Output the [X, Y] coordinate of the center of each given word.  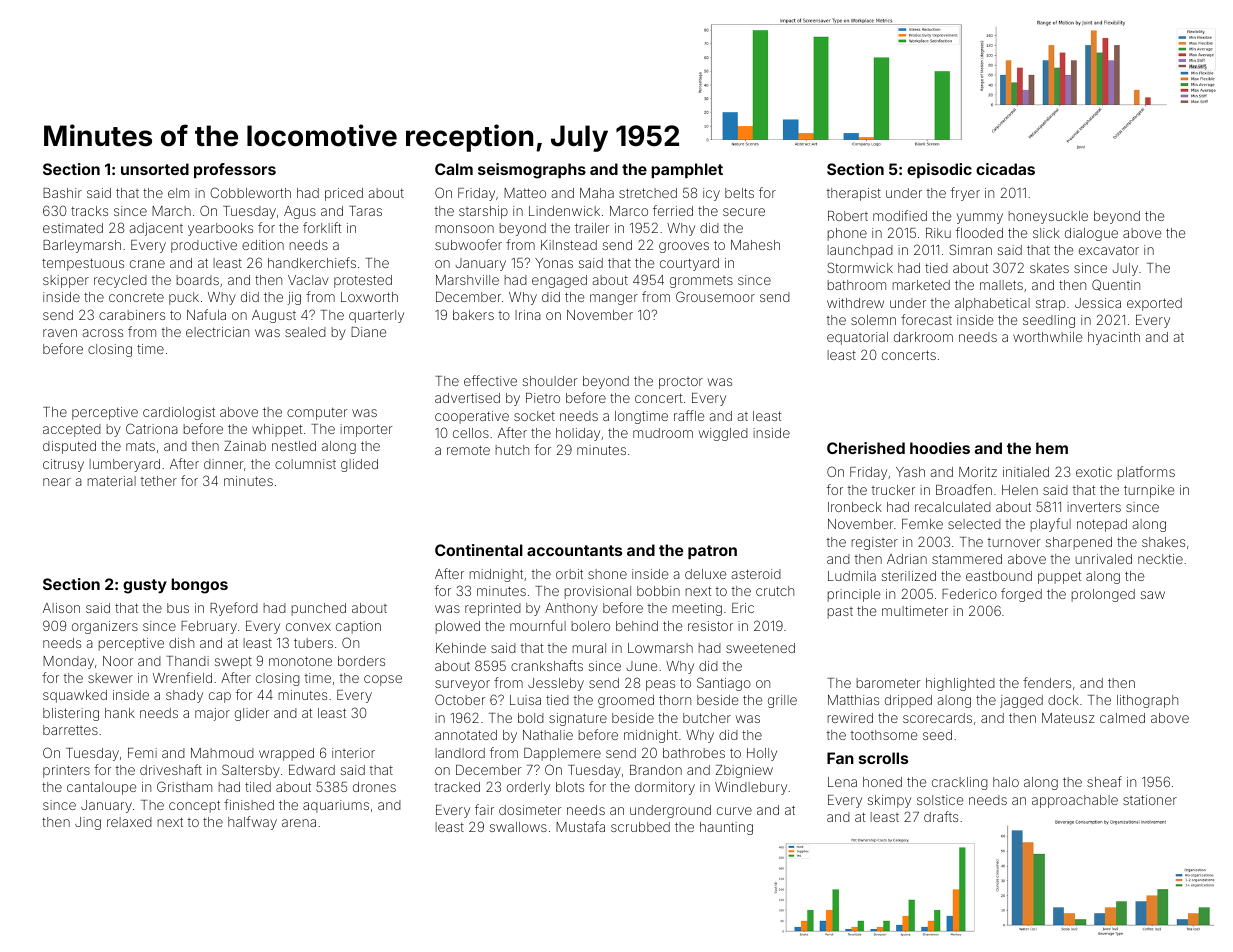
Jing [88, 823]
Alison [61, 608]
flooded [979, 232]
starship [483, 212]
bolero [591, 626]
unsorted [155, 169]
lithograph [1147, 701]
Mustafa [580, 826]
